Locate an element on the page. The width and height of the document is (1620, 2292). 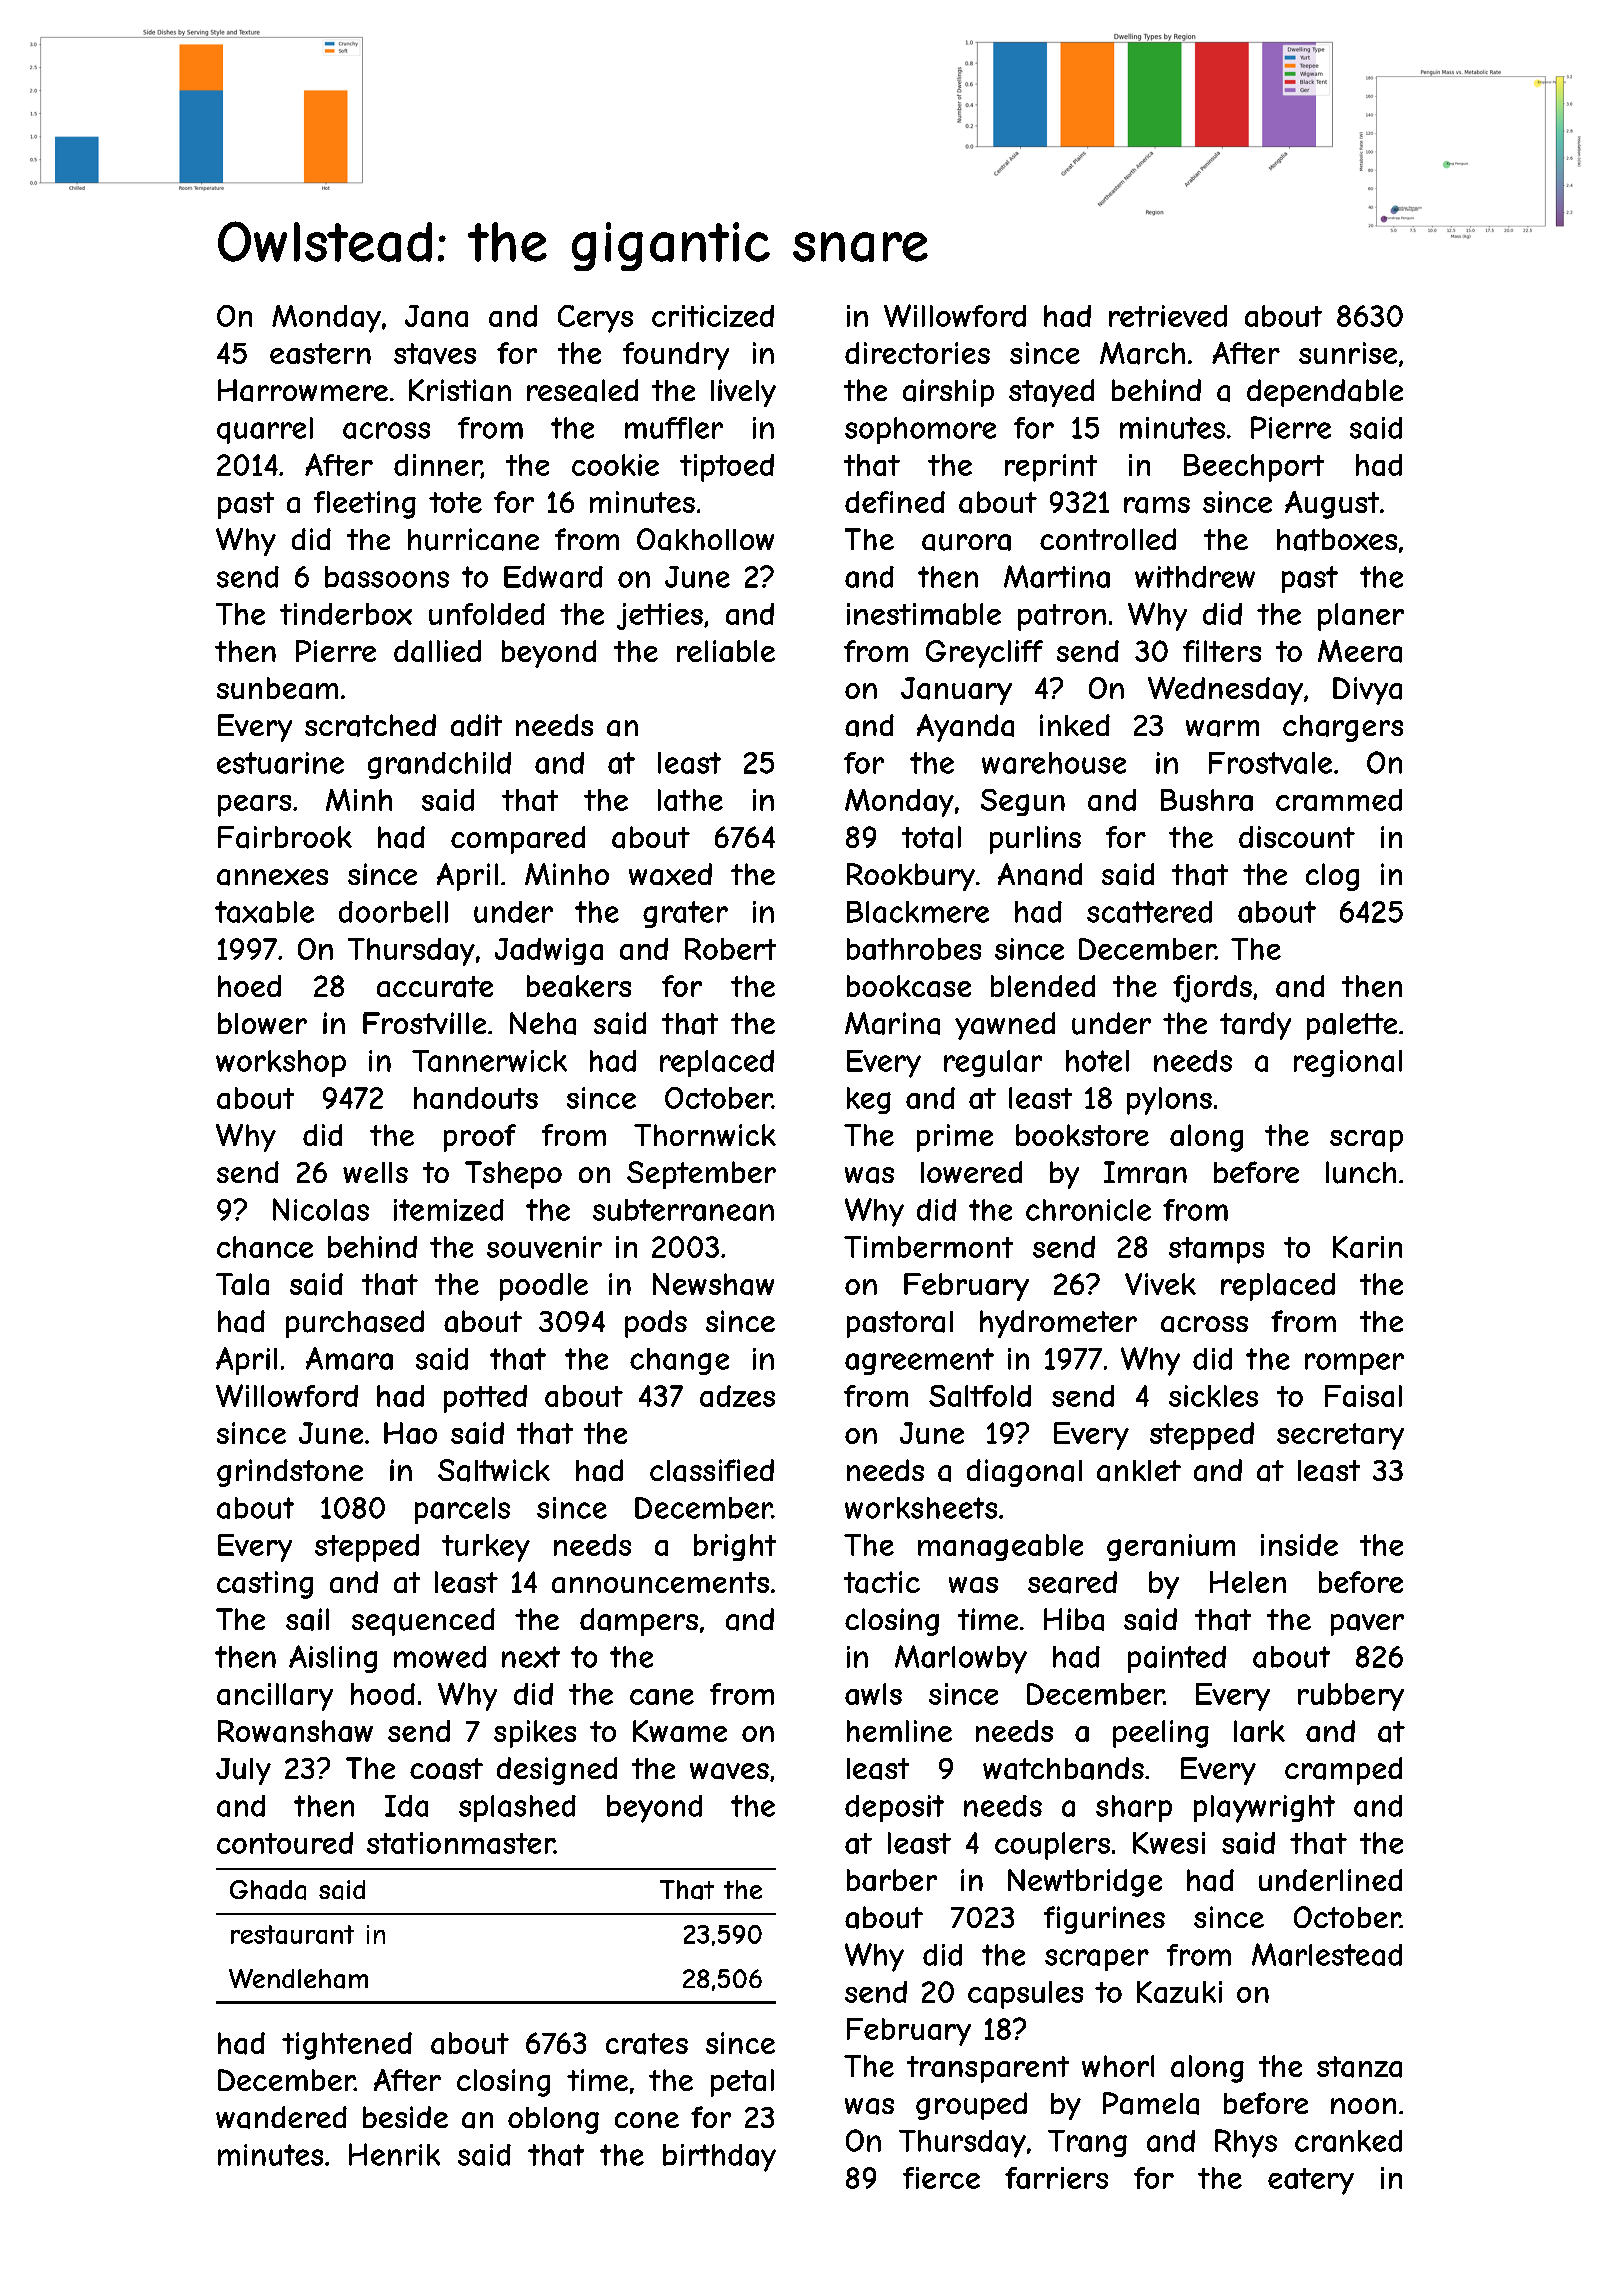
Hiba is located at coordinates (1074, 1619).
